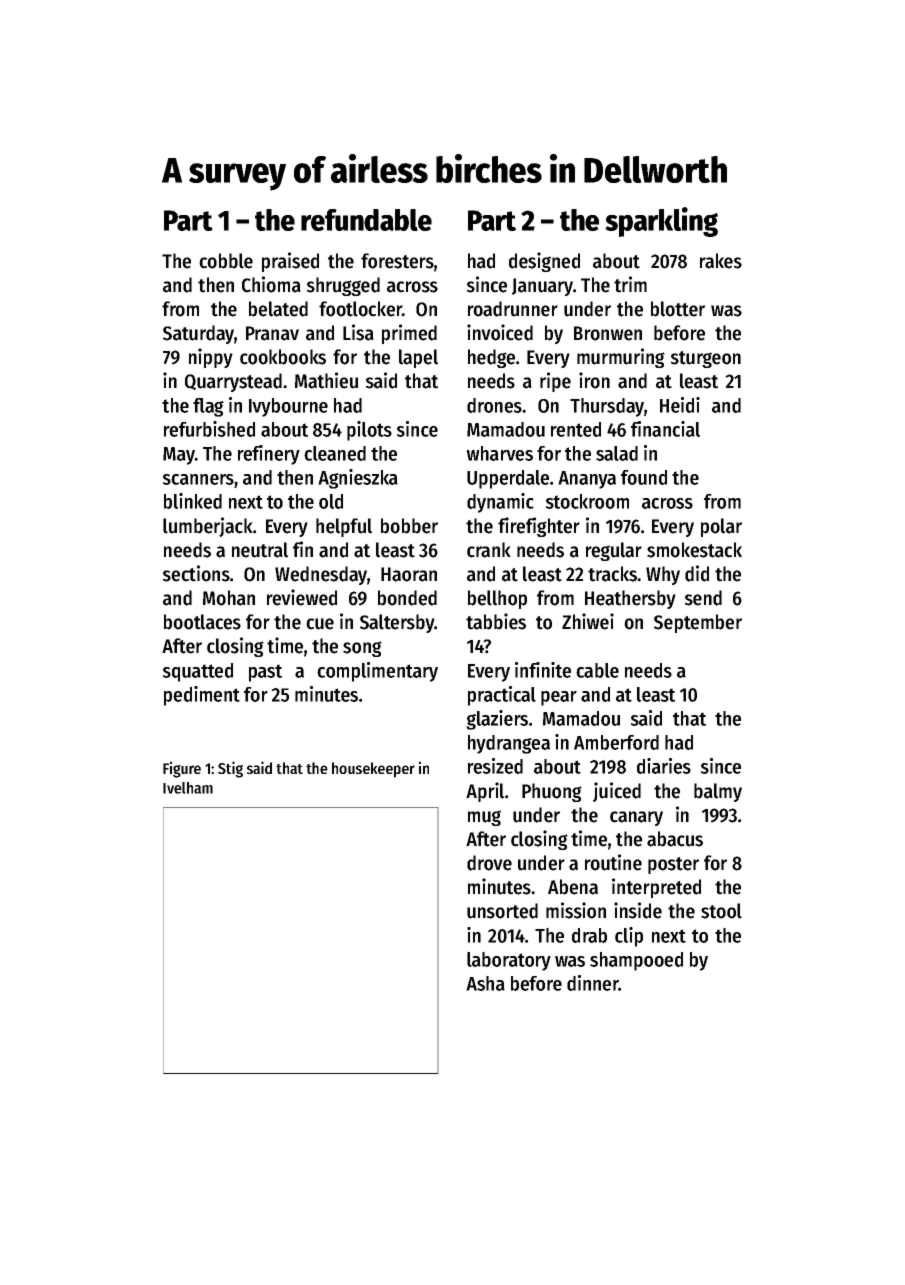 The height and width of the image is (1285, 905). What do you see at coordinates (226, 261) in the image?
I see `cobble` at bounding box center [226, 261].
